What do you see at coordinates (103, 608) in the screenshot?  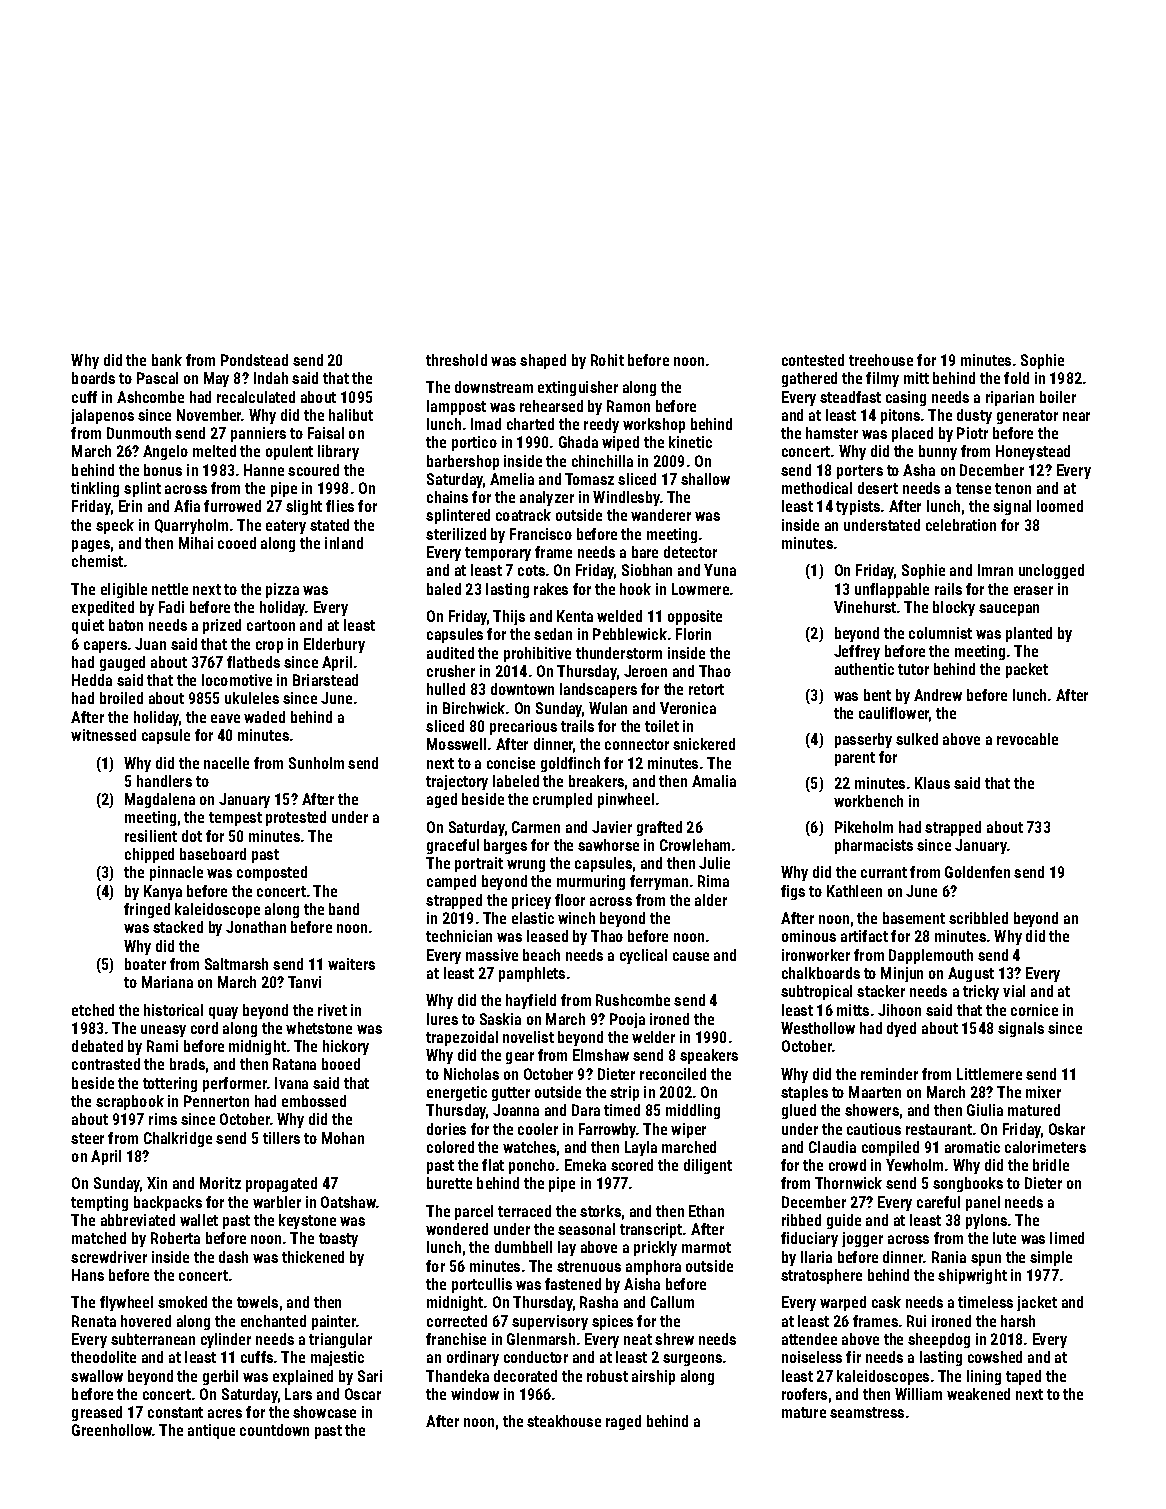 I see `expedited` at bounding box center [103, 608].
